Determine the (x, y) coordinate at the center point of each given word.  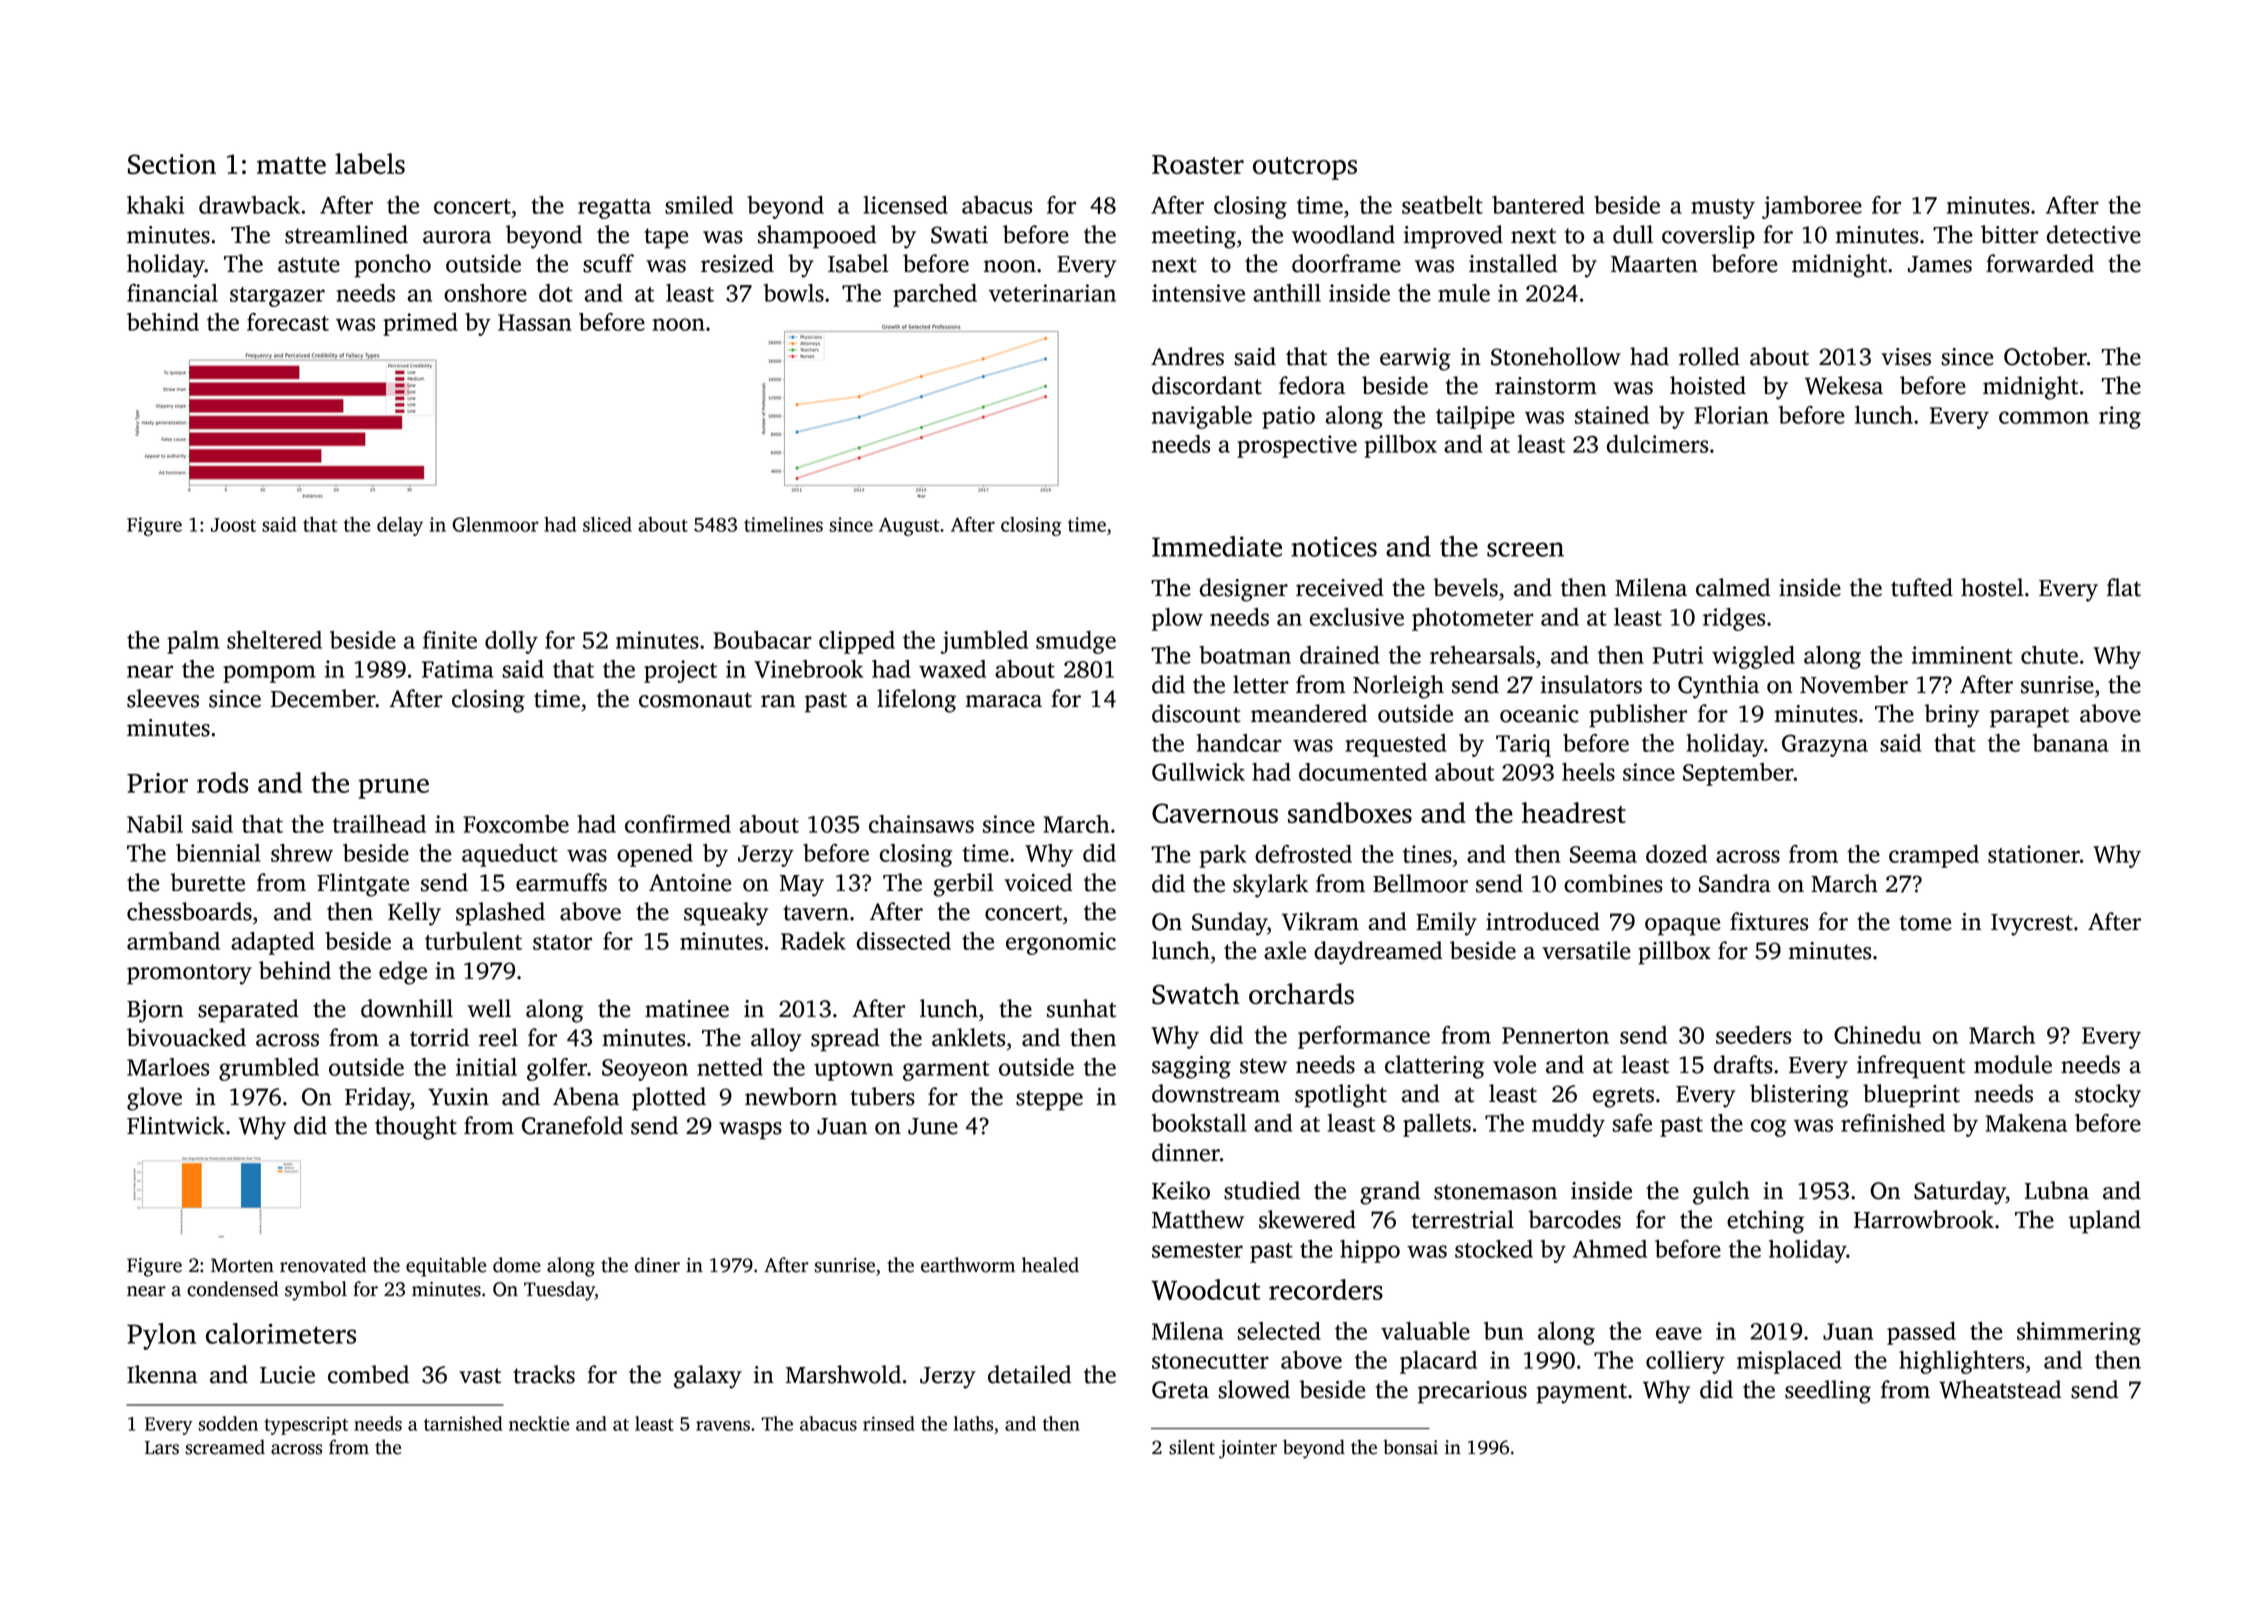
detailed (1029, 1374)
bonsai (1410, 1447)
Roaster (1198, 164)
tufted (1922, 587)
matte (291, 165)
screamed (225, 1447)
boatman (1245, 655)
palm (193, 642)
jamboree (1812, 207)
